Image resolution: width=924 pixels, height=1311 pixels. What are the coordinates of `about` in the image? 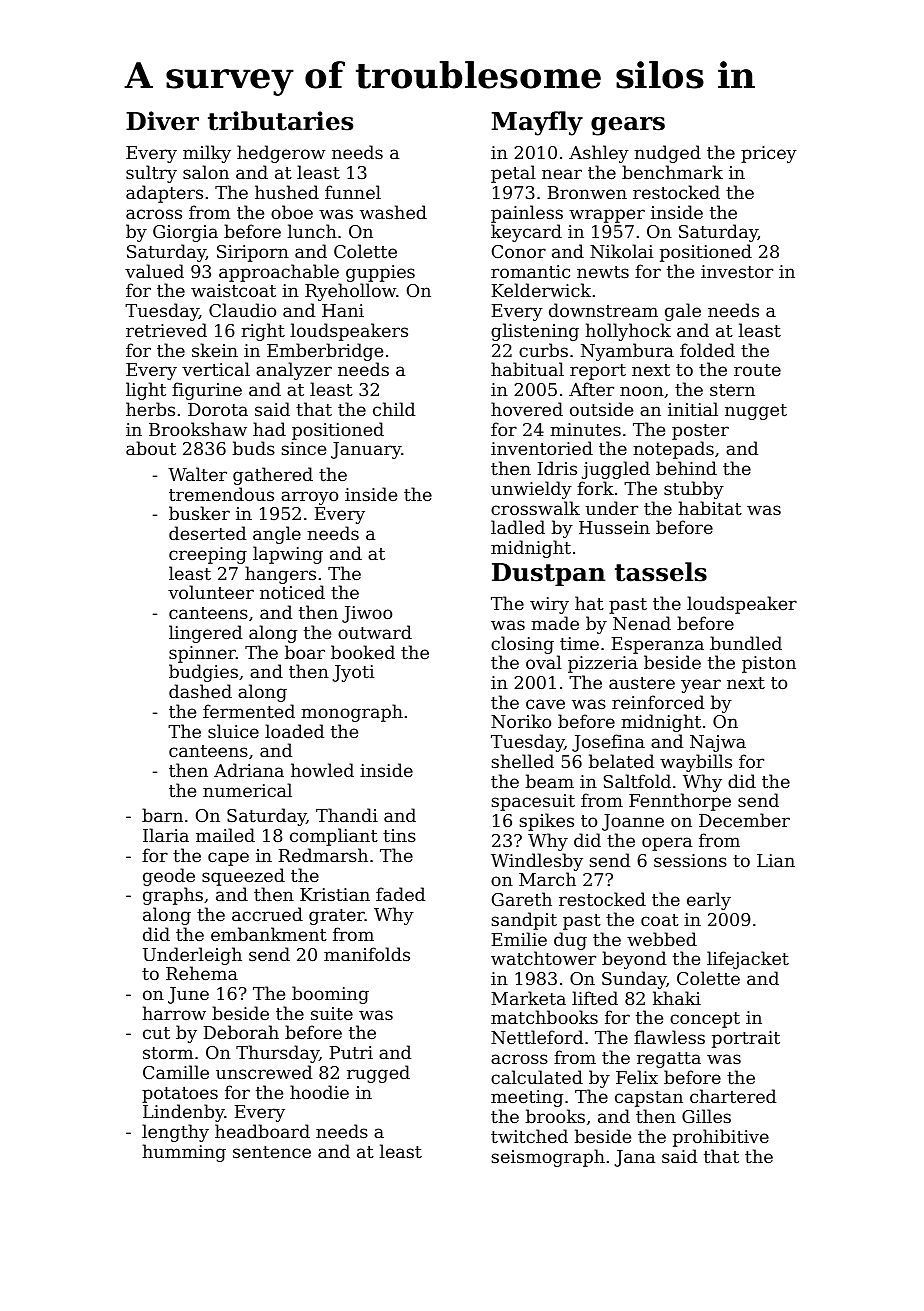 It's located at (151, 448).
